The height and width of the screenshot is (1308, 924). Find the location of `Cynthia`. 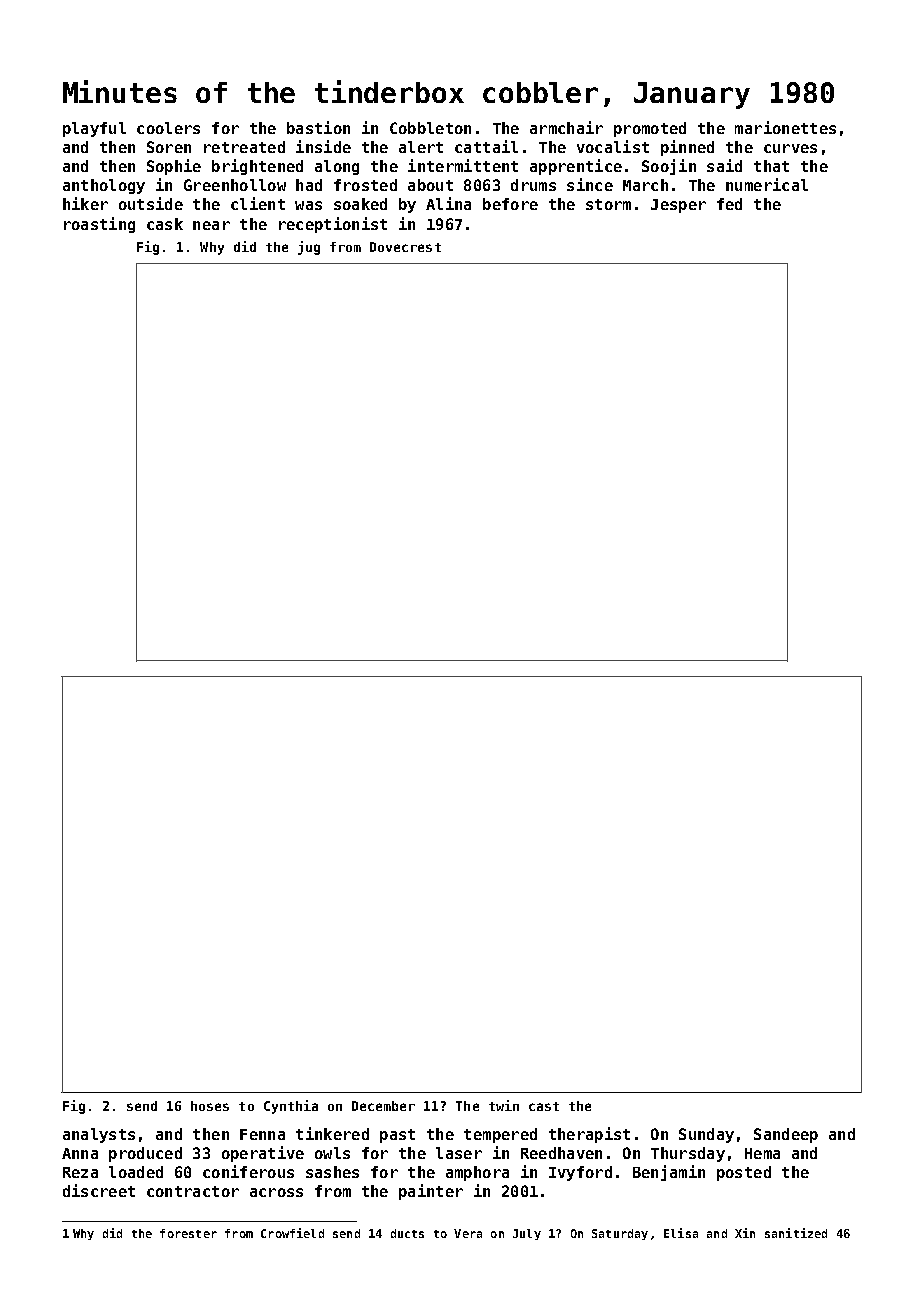

Cynthia is located at coordinates (291, 1107).
